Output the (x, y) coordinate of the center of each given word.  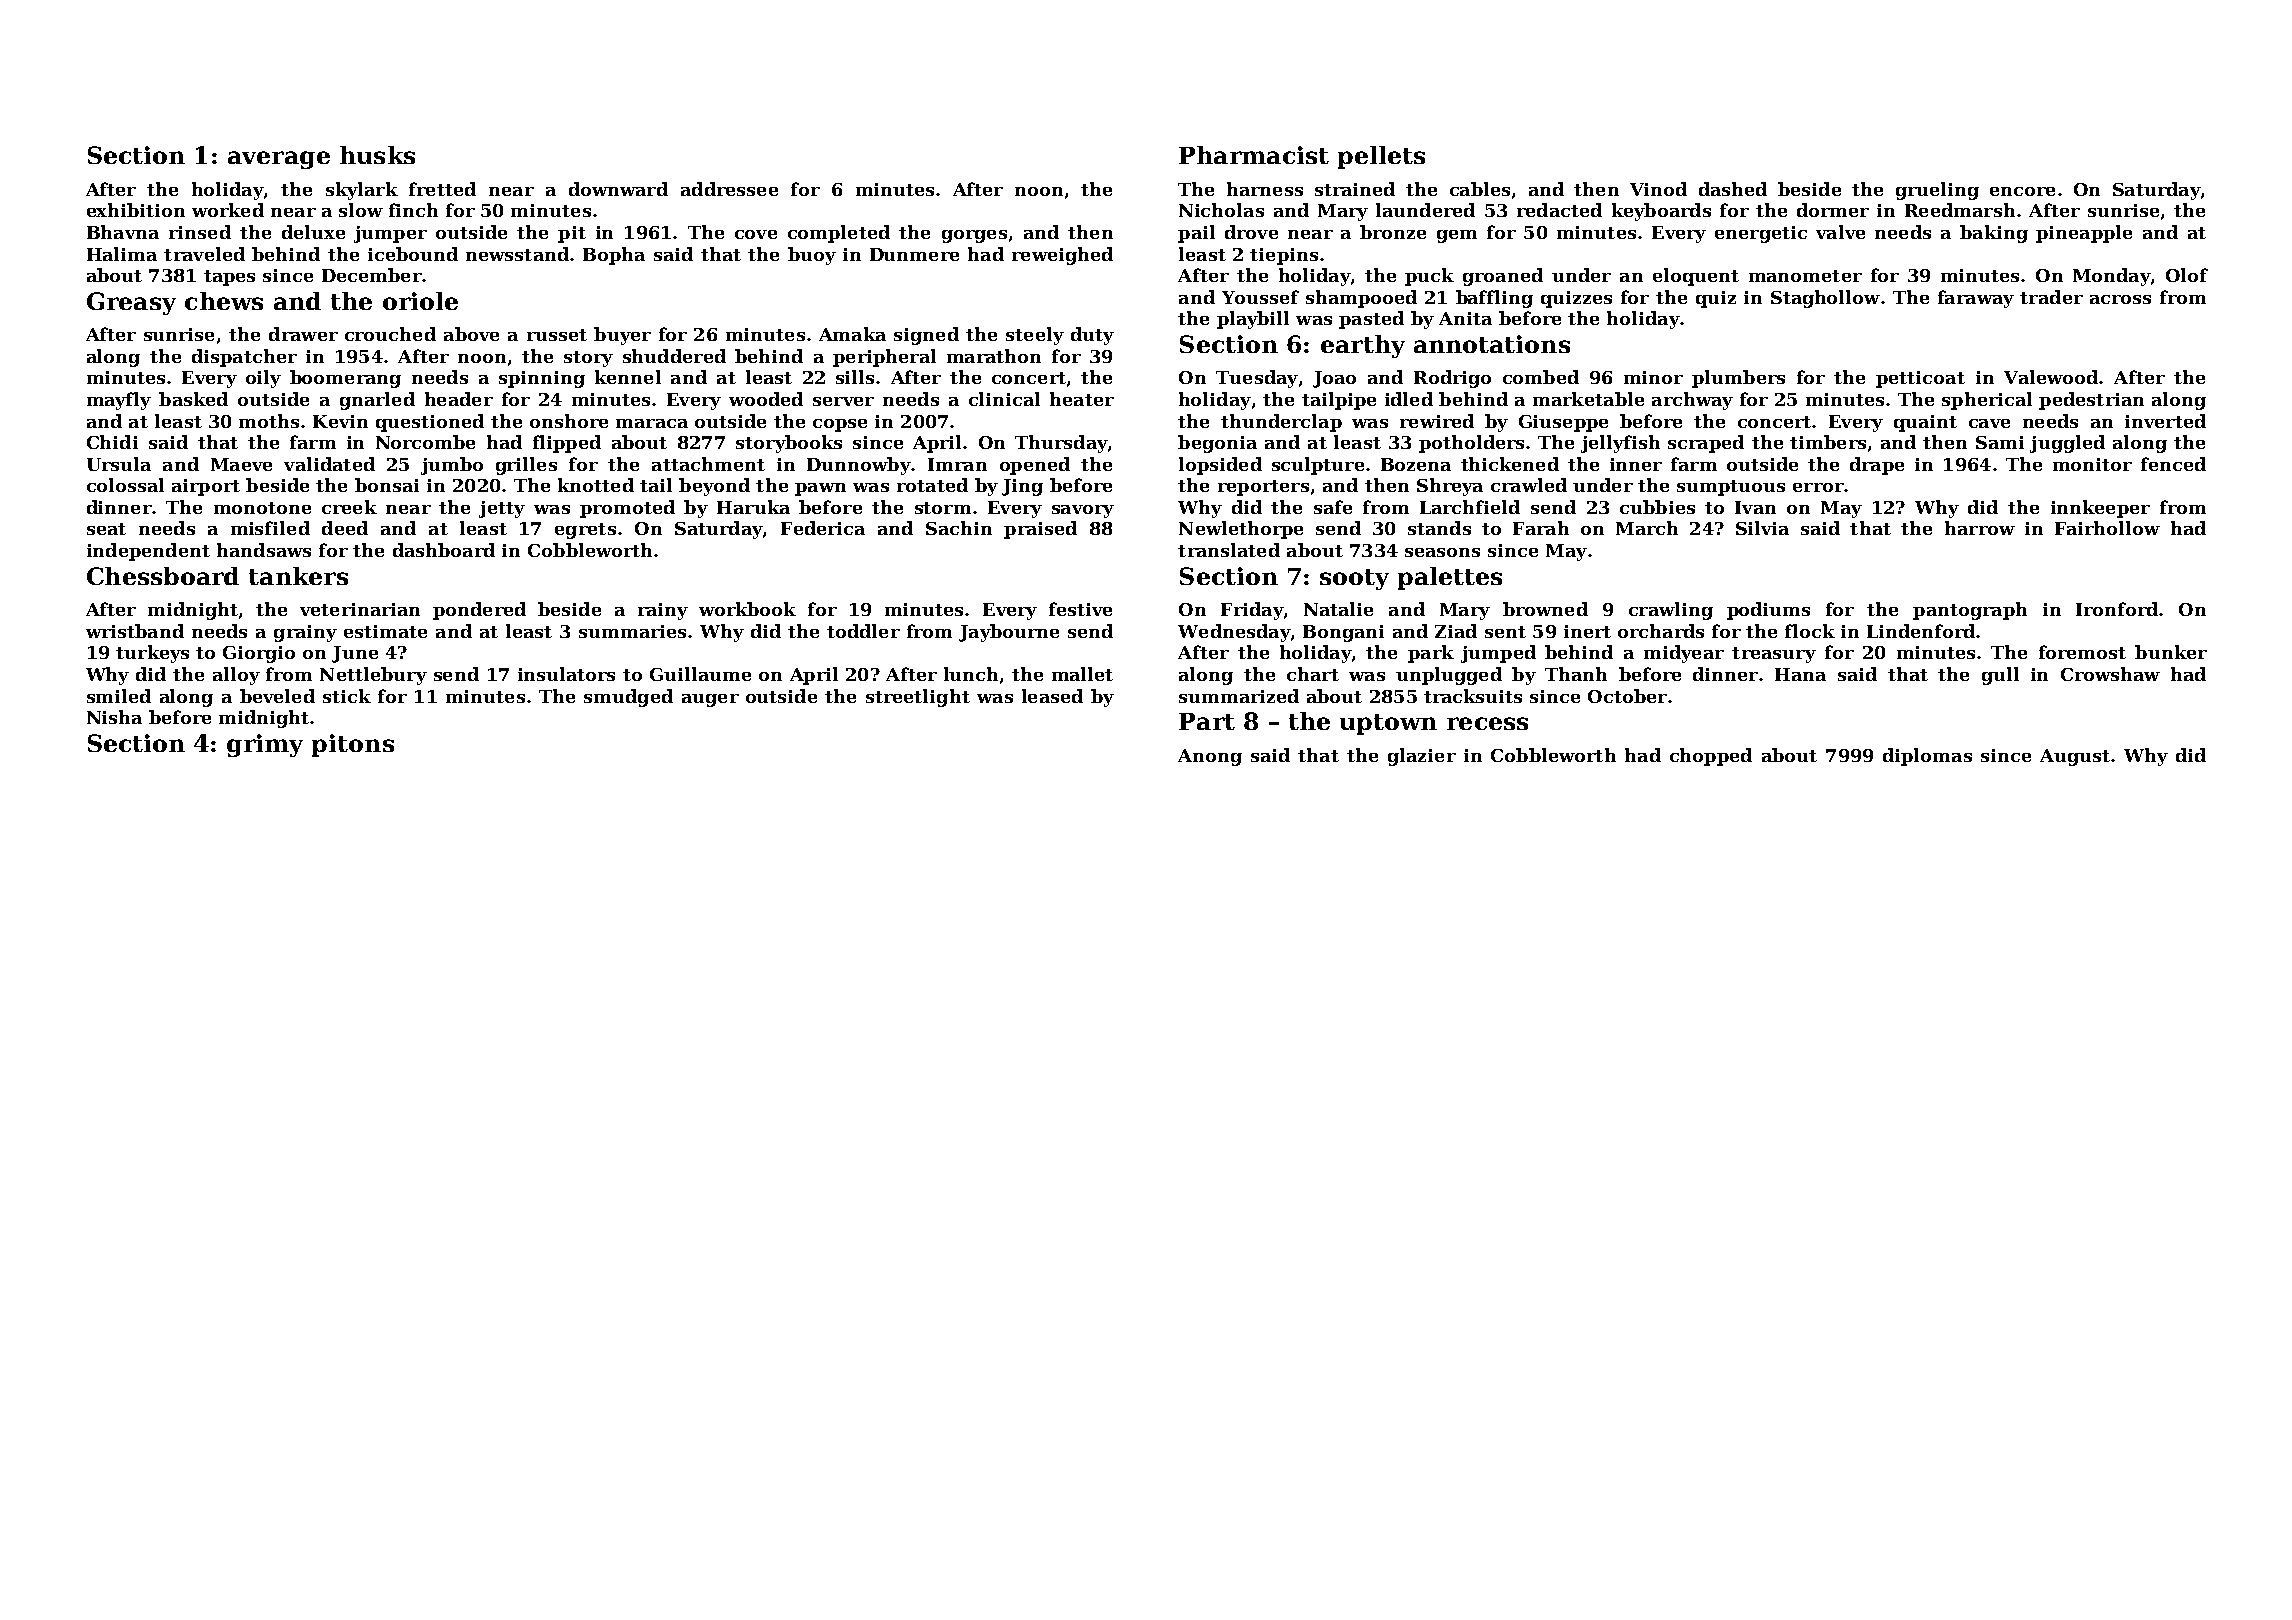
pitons (353, 745)
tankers (298, 576)
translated (1229, 550)
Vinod (1658, 189)
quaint (1925, 423)
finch (413, 210)
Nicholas (1221, 210)
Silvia (1762, 528)
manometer (1805, 276)
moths (269, 421)
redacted (1559, 210)
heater (1082, 399)
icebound (413, 254)
